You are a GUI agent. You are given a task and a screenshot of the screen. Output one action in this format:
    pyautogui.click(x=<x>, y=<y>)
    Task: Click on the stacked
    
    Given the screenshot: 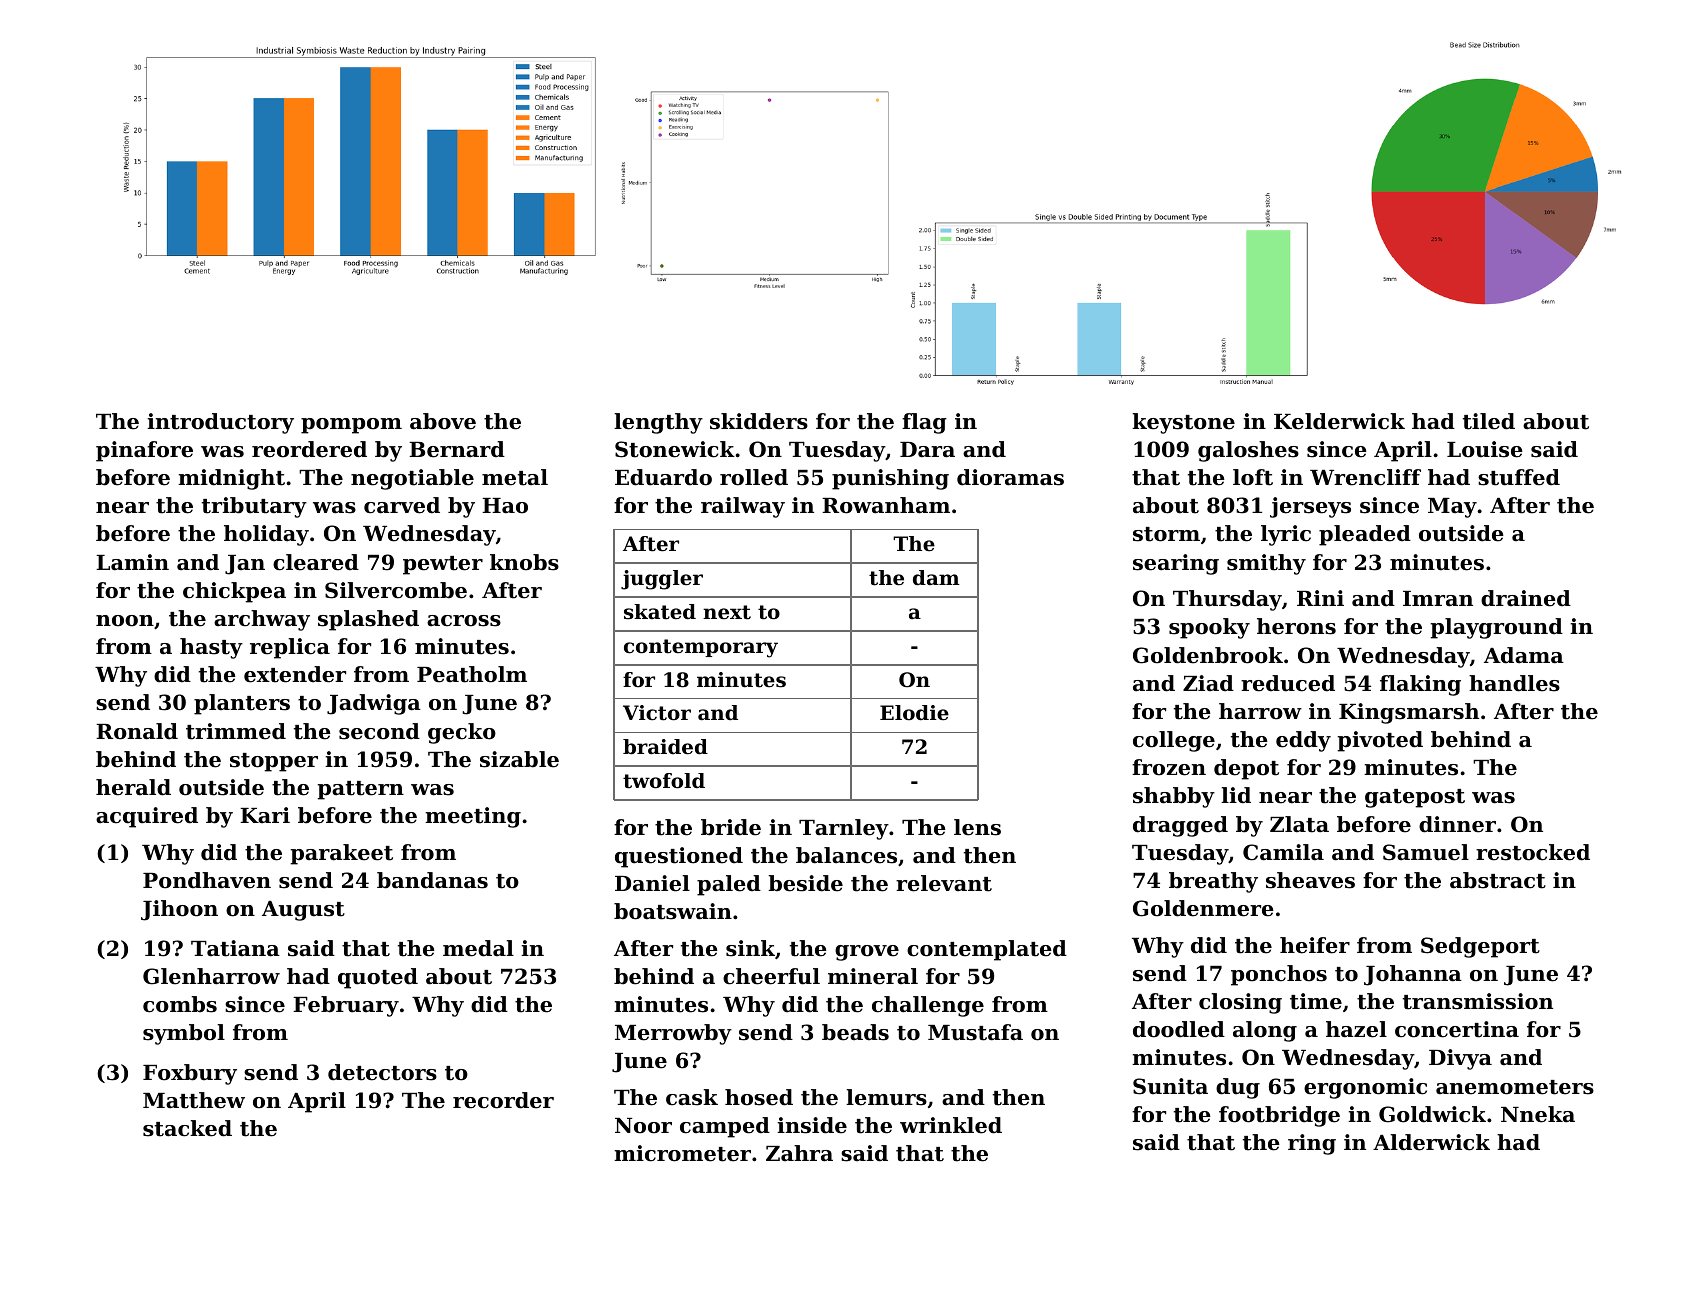 What is the action you would take?
    pyautogui.click(x=187, y=1128)
